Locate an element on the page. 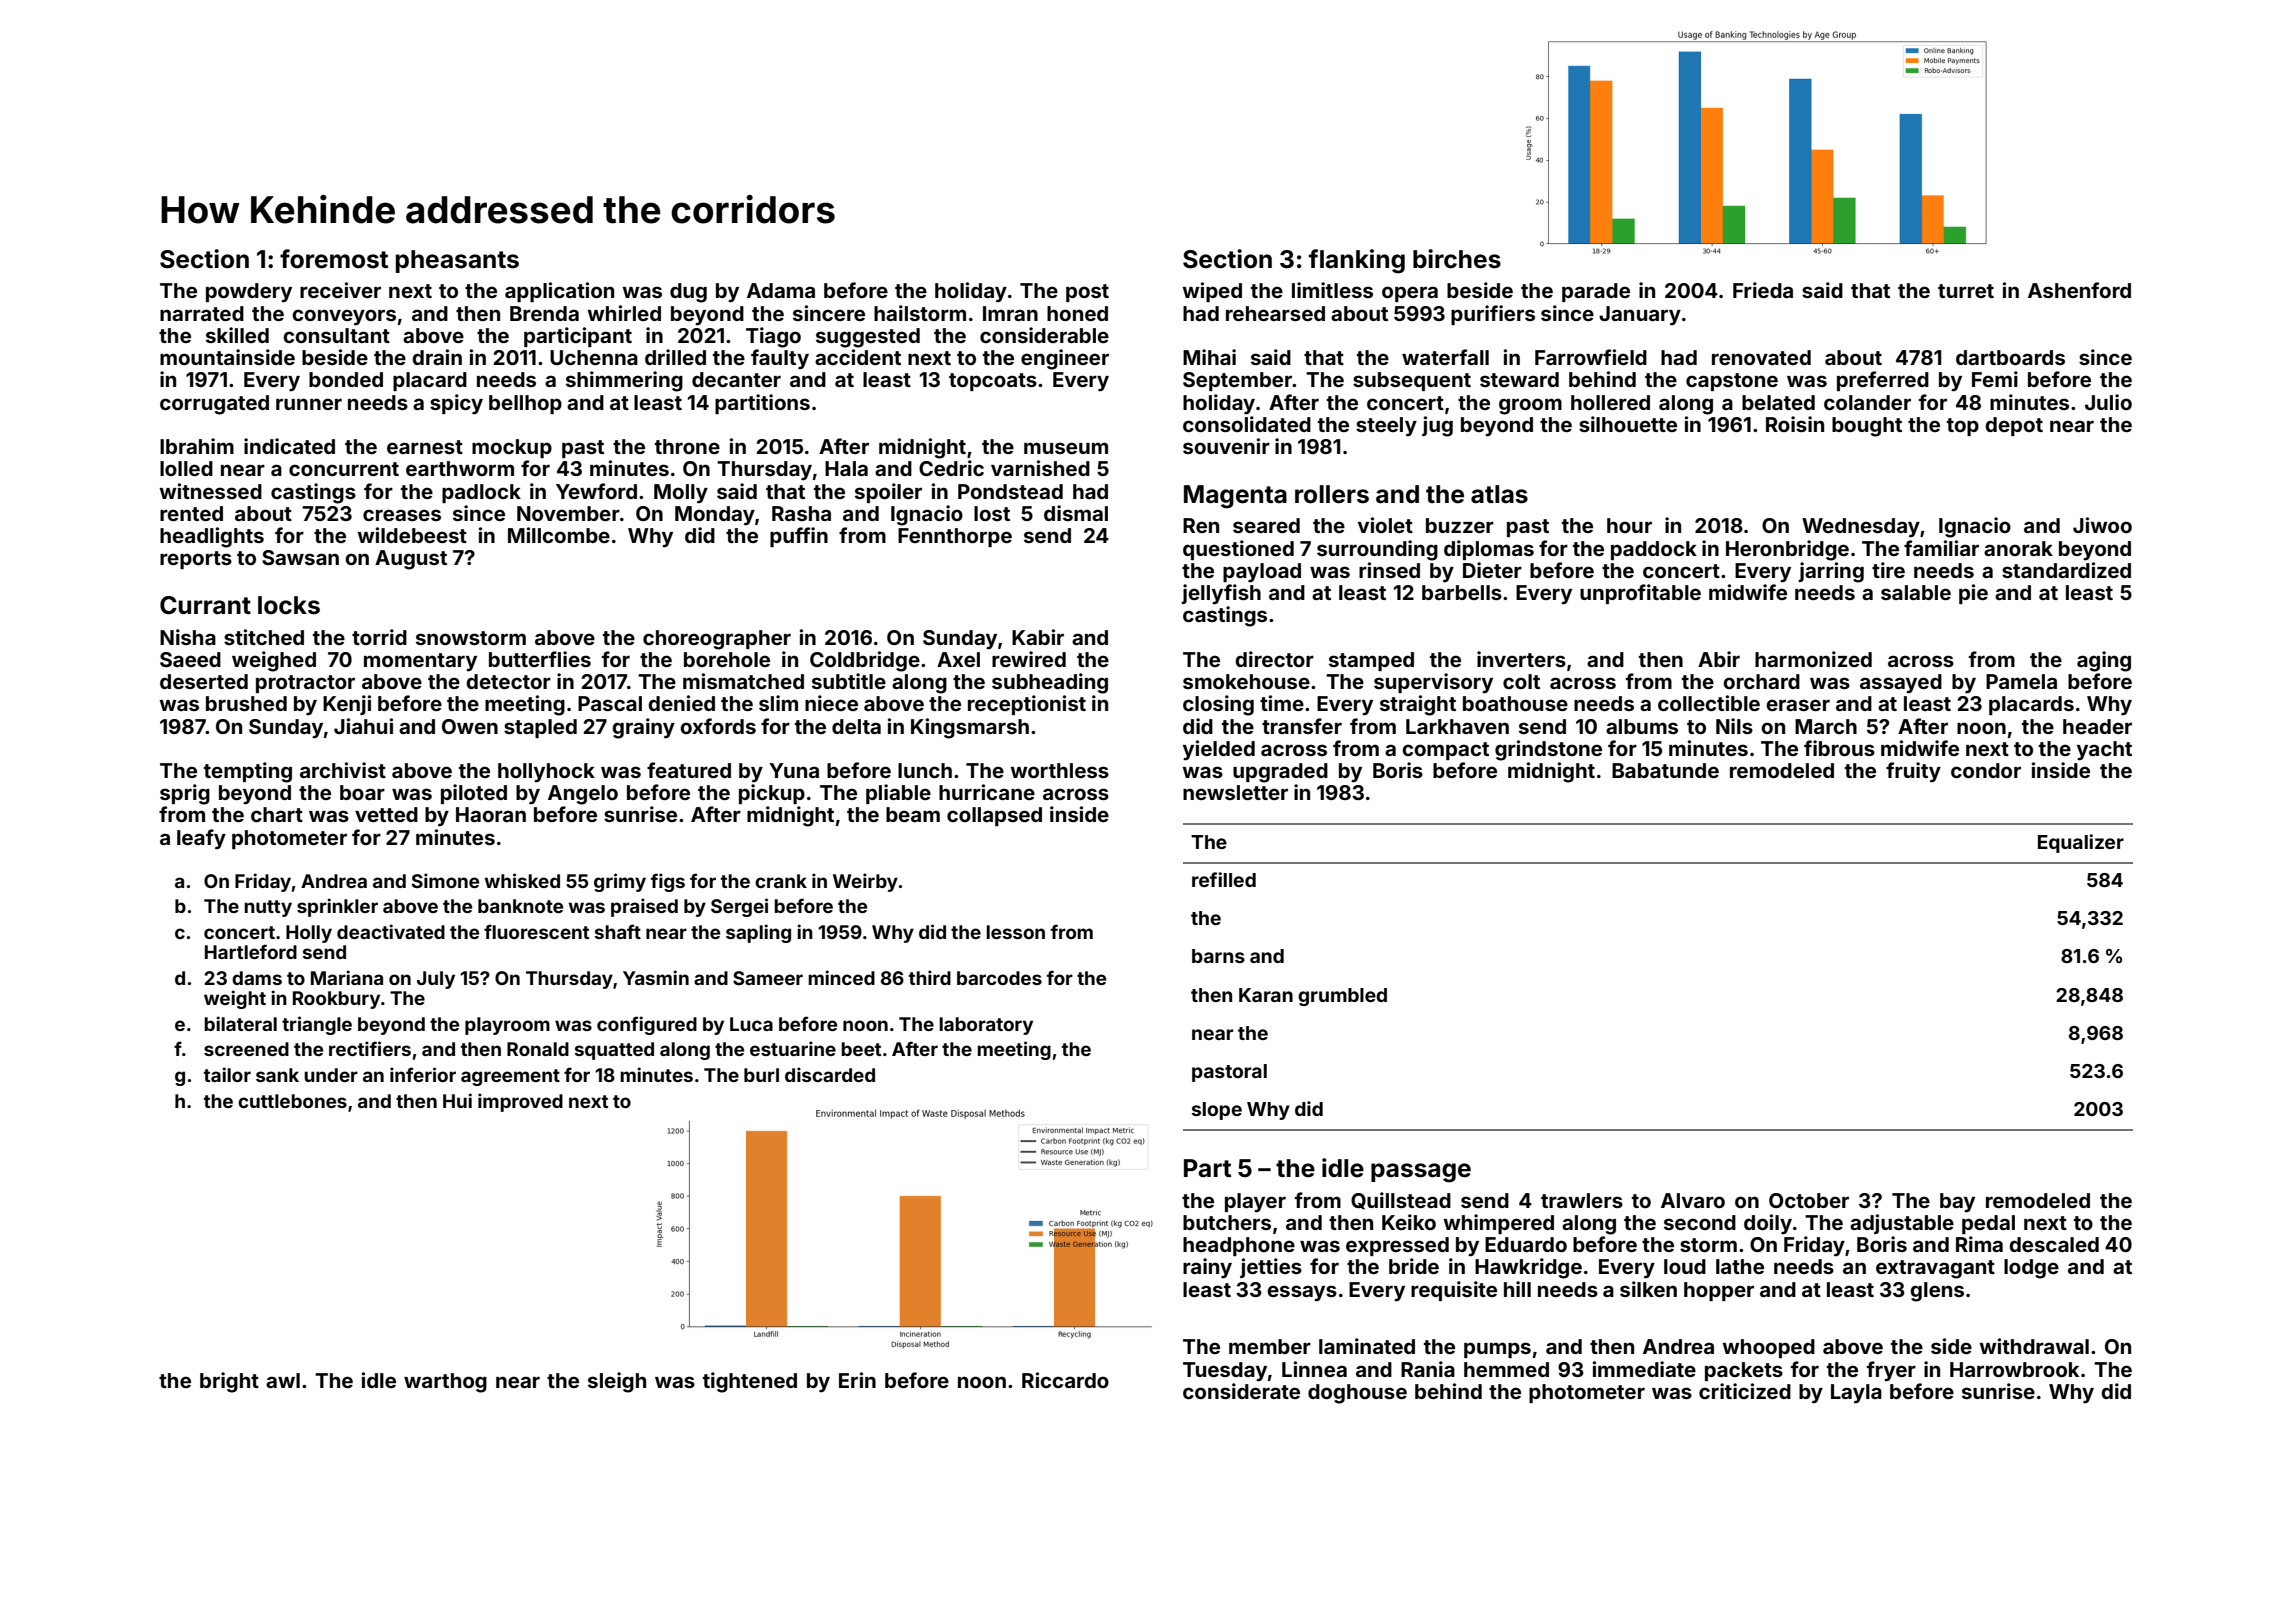 The height and width of the image is (1620, 2292). lesson is located at coordinates (1015, 932).
